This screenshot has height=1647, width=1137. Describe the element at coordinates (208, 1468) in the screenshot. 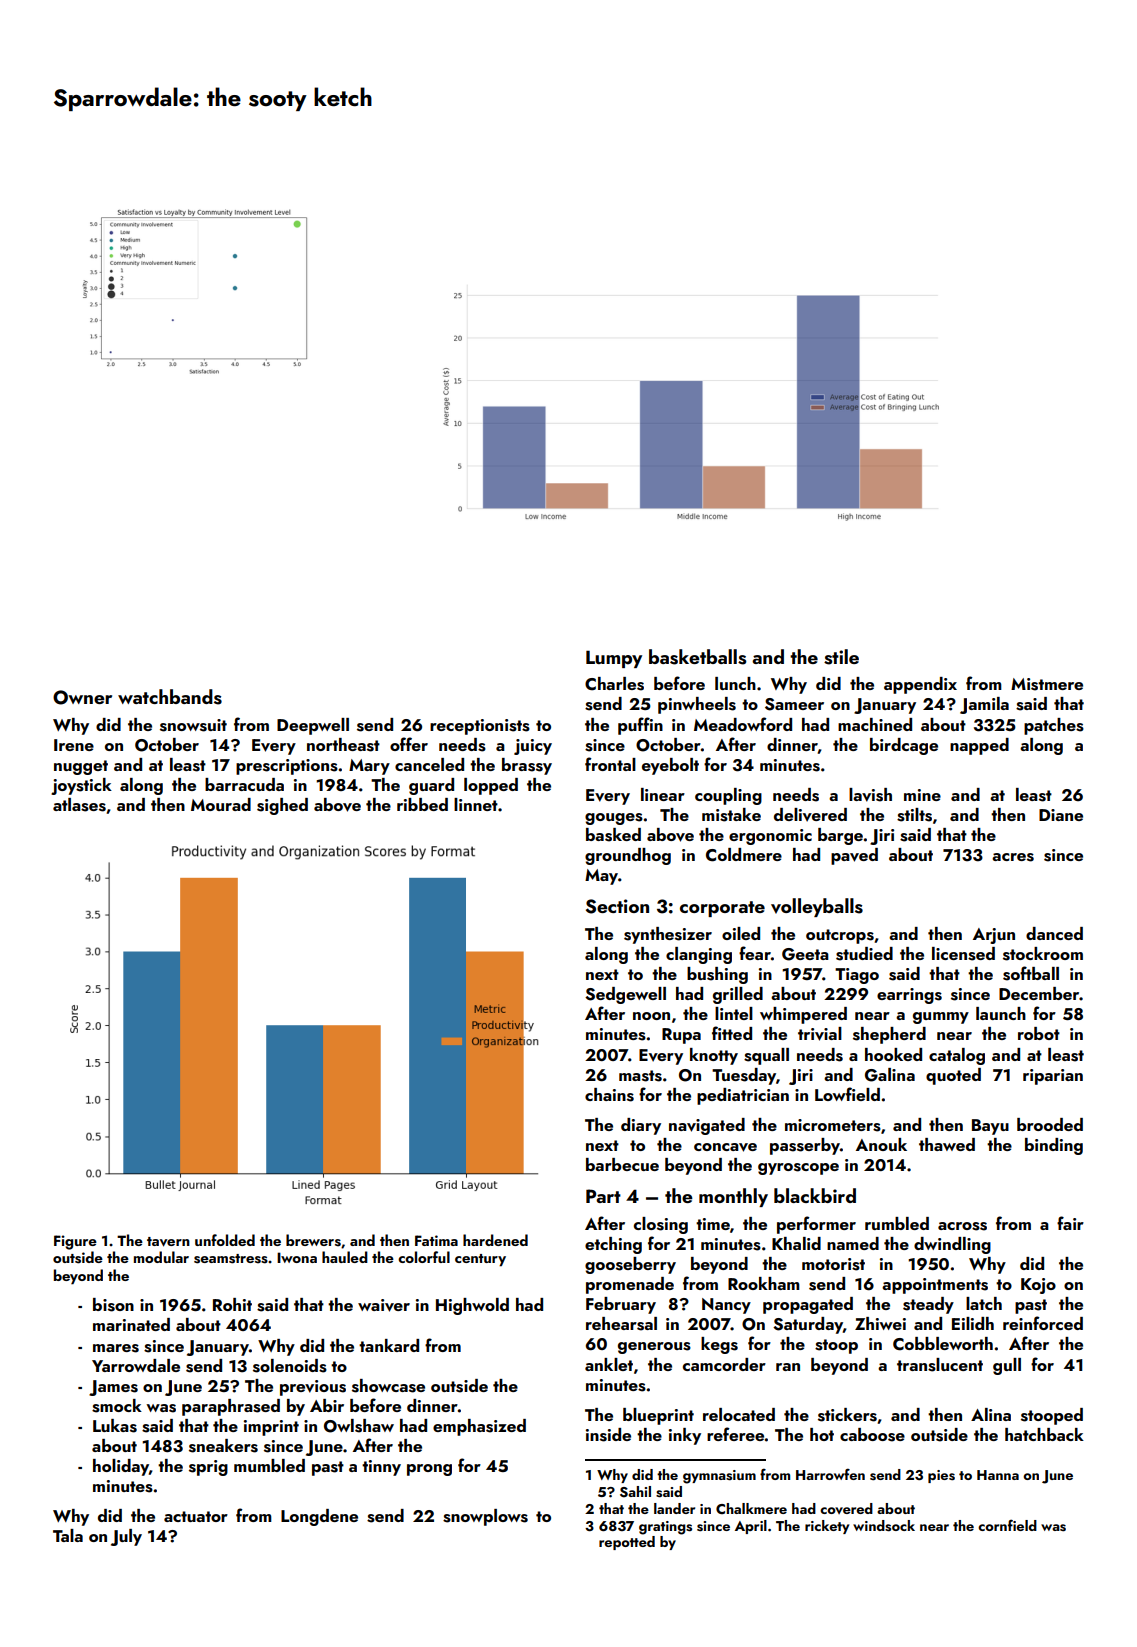

I see `sprig` at that location.
